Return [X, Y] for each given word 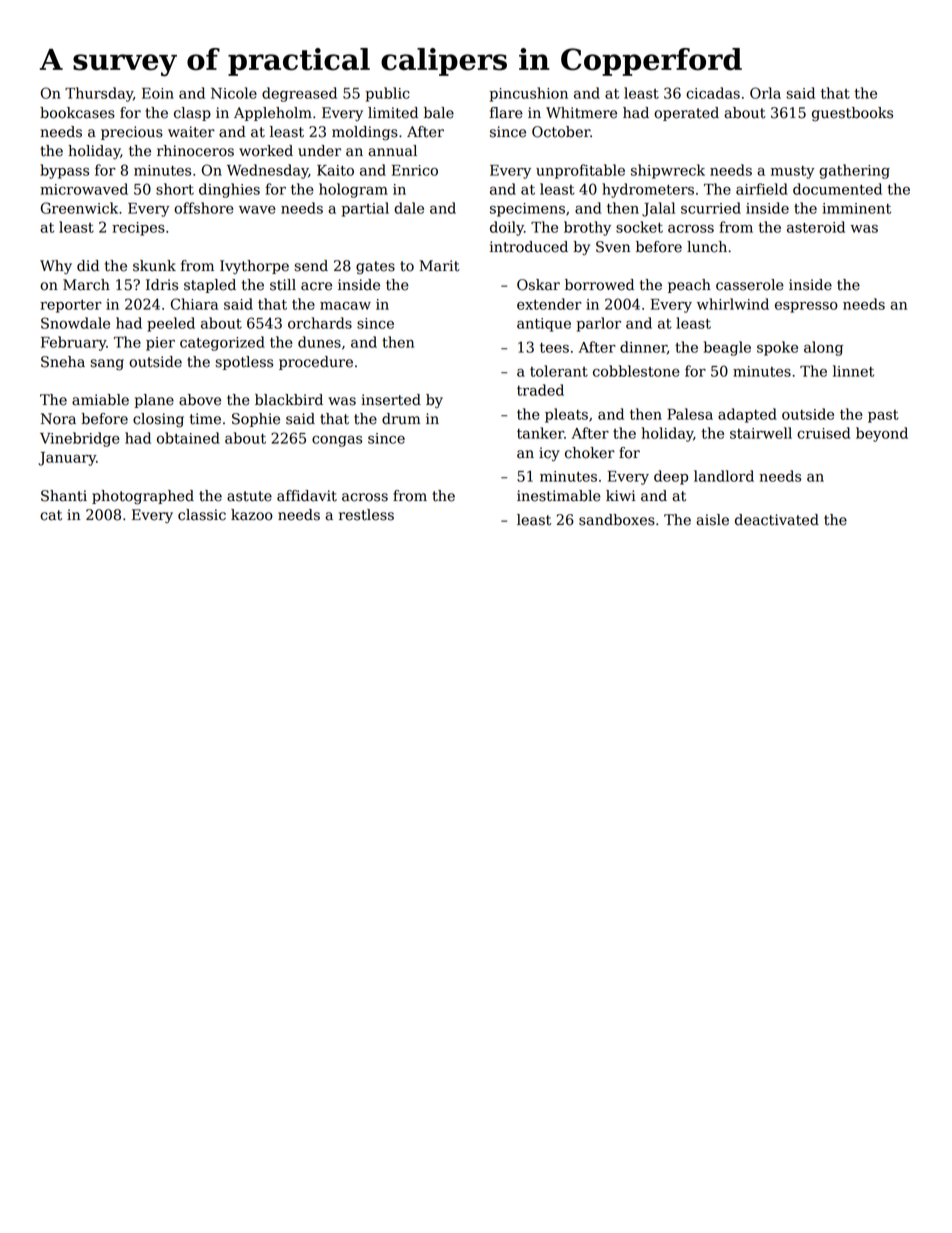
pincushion [528, 94]
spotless [244, 363]
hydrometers [648, 190]
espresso [806, 307]
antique [544, 325]
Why [56, 267]
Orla [765, 93]
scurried [711, 208]
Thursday [99, 94]
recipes [138, 229]
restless [366, 515]
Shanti [64, 496]
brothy [587, 228]
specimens [527, 210]
